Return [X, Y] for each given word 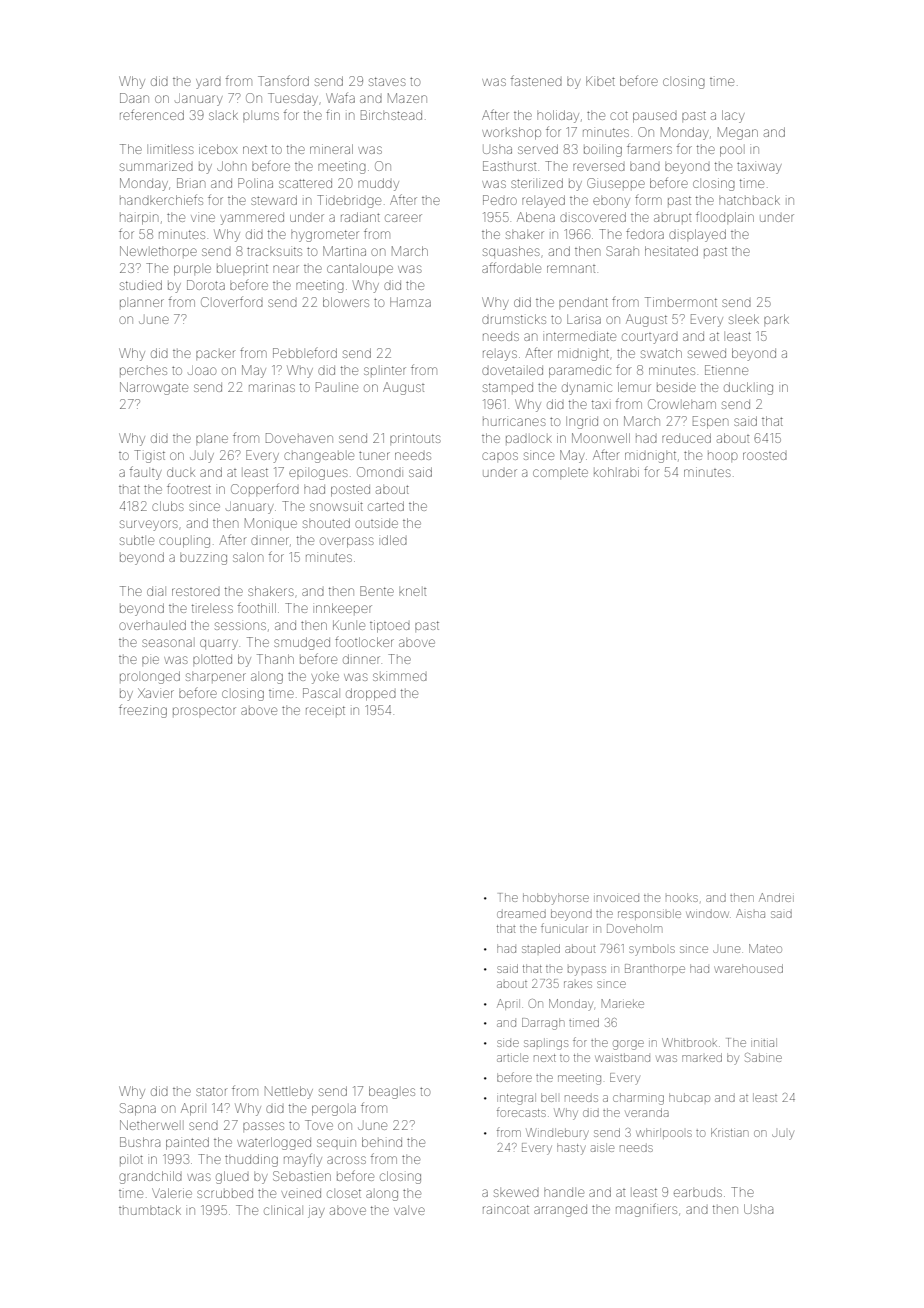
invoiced [616, 898]
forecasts [521, 1113]
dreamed [521, 914]
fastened [536, 80]
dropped [371, 694]
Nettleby [289, 1092]
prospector [204, 710]
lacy [733, 116]
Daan [134, 98]
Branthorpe [655, 969]
